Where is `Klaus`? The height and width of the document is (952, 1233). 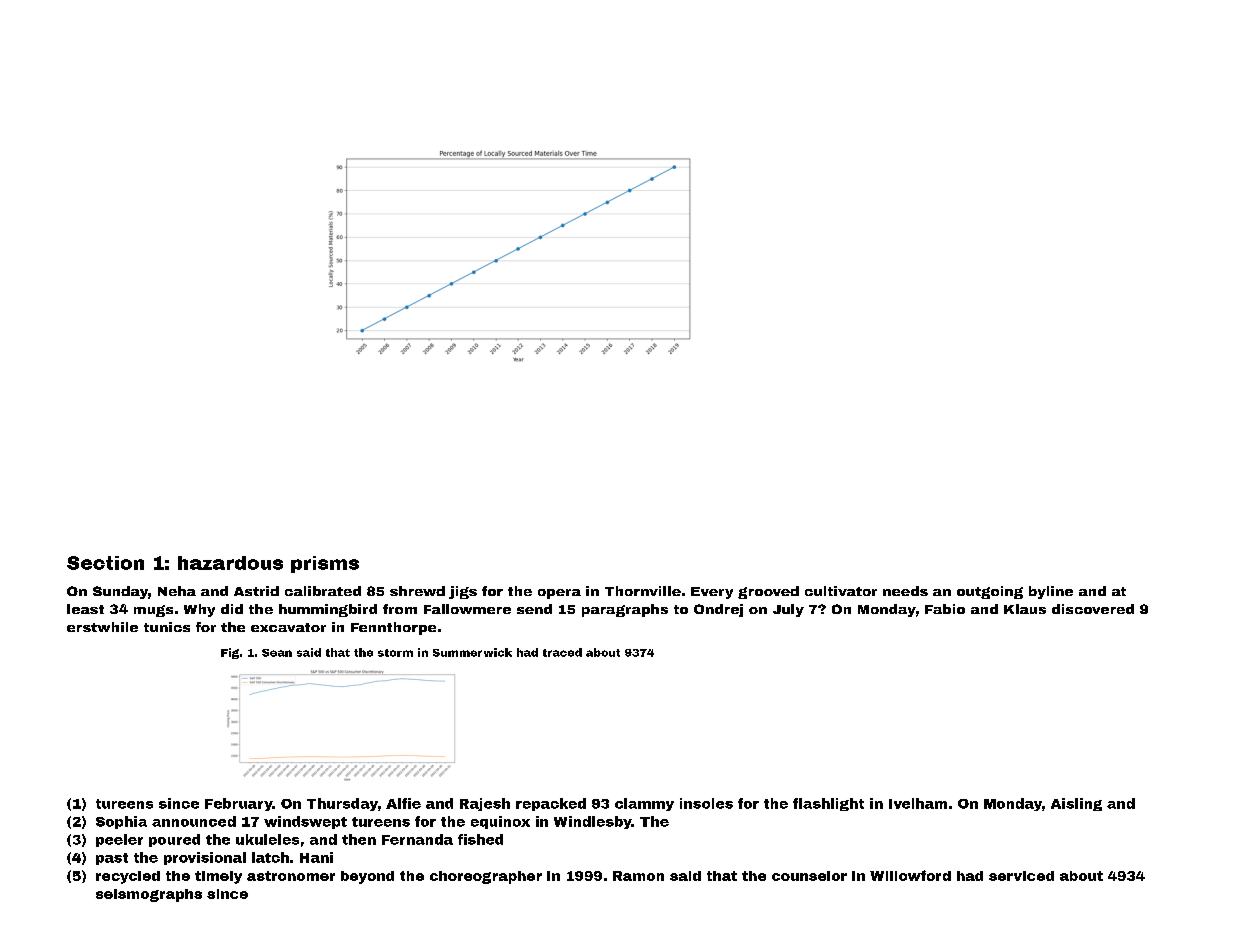
Klaus is located at coordinates (1025, 609).
